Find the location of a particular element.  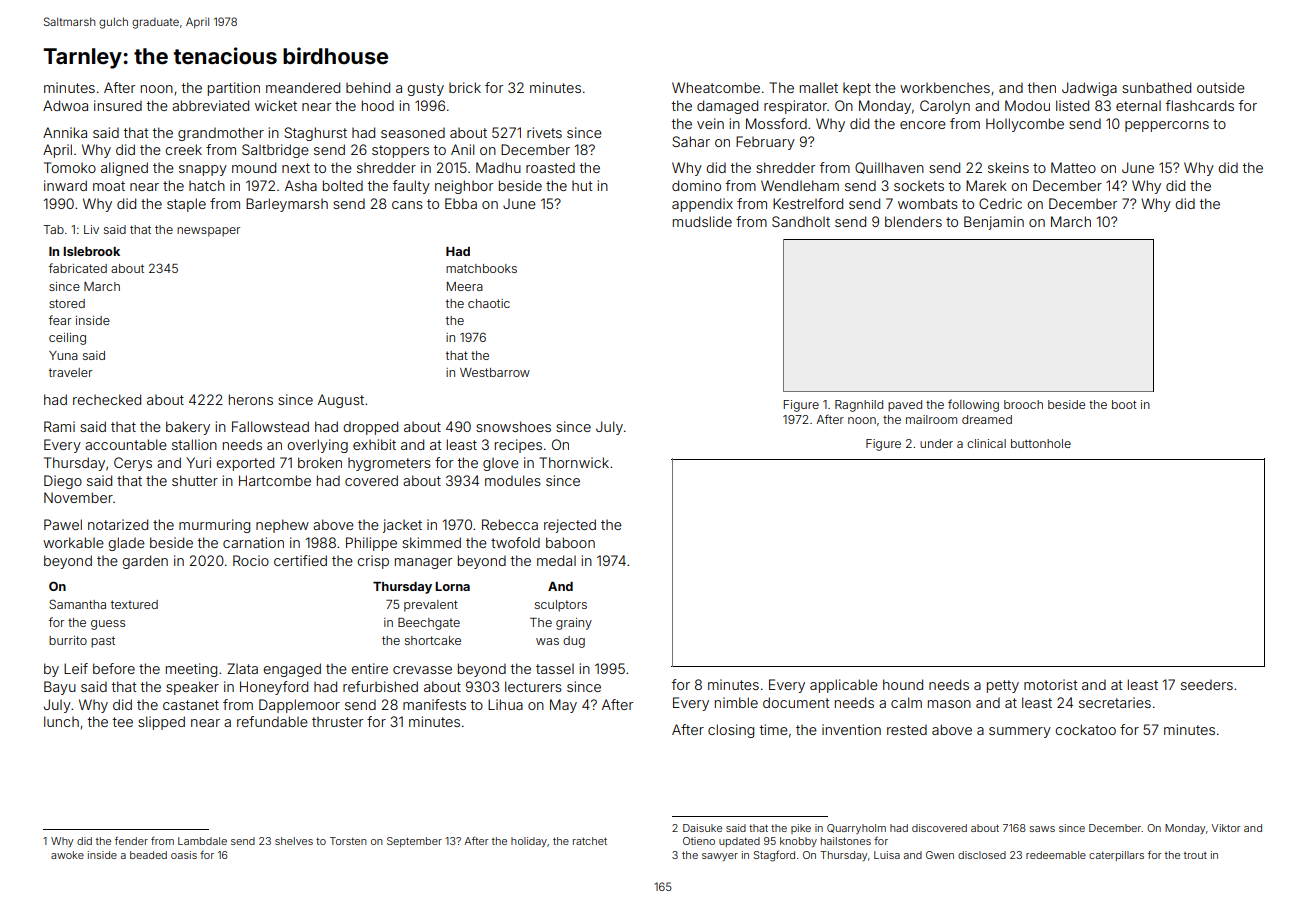

rivets is located at coordinates (544, 132).
